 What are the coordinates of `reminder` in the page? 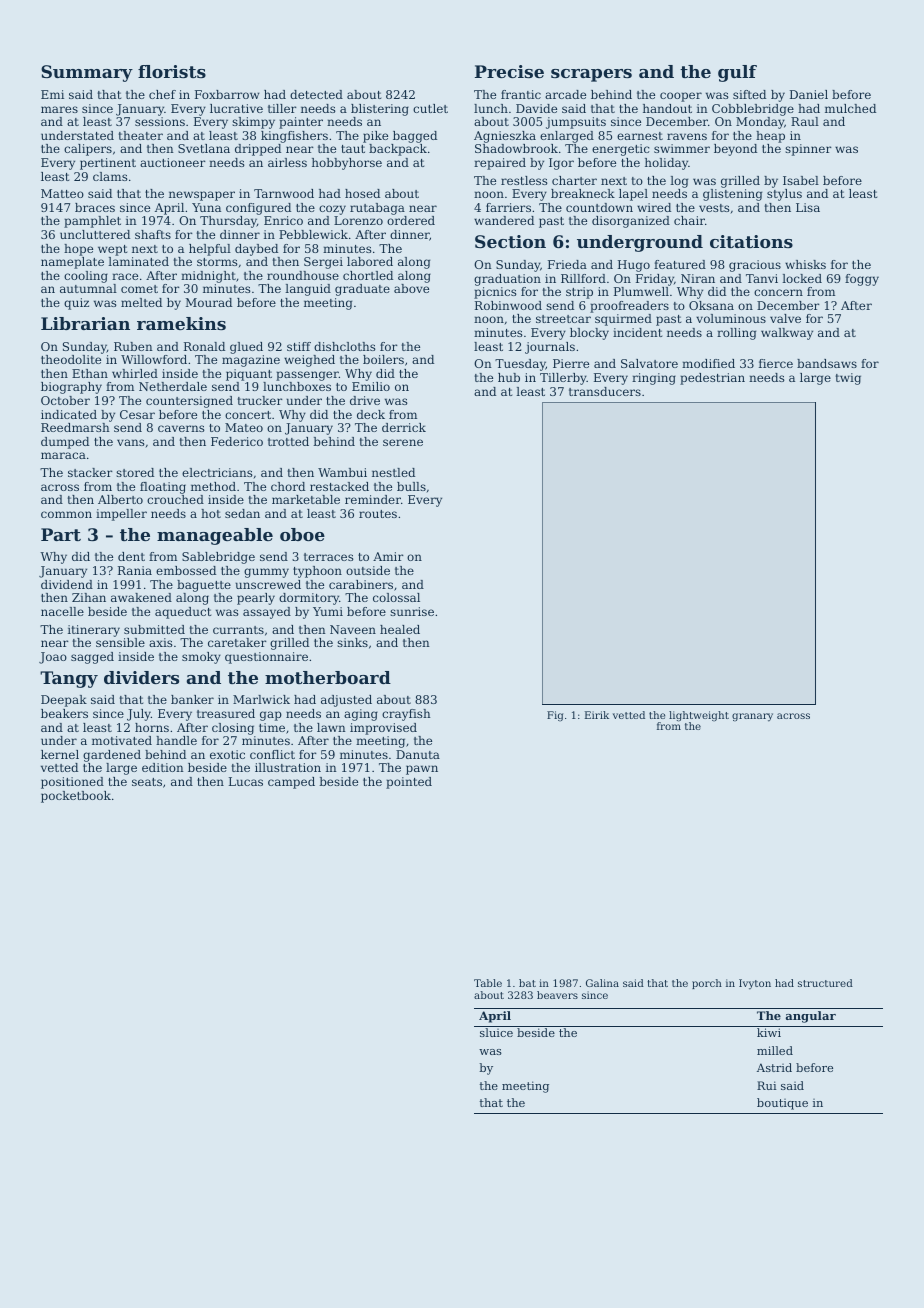 It's located at (373, 499).
